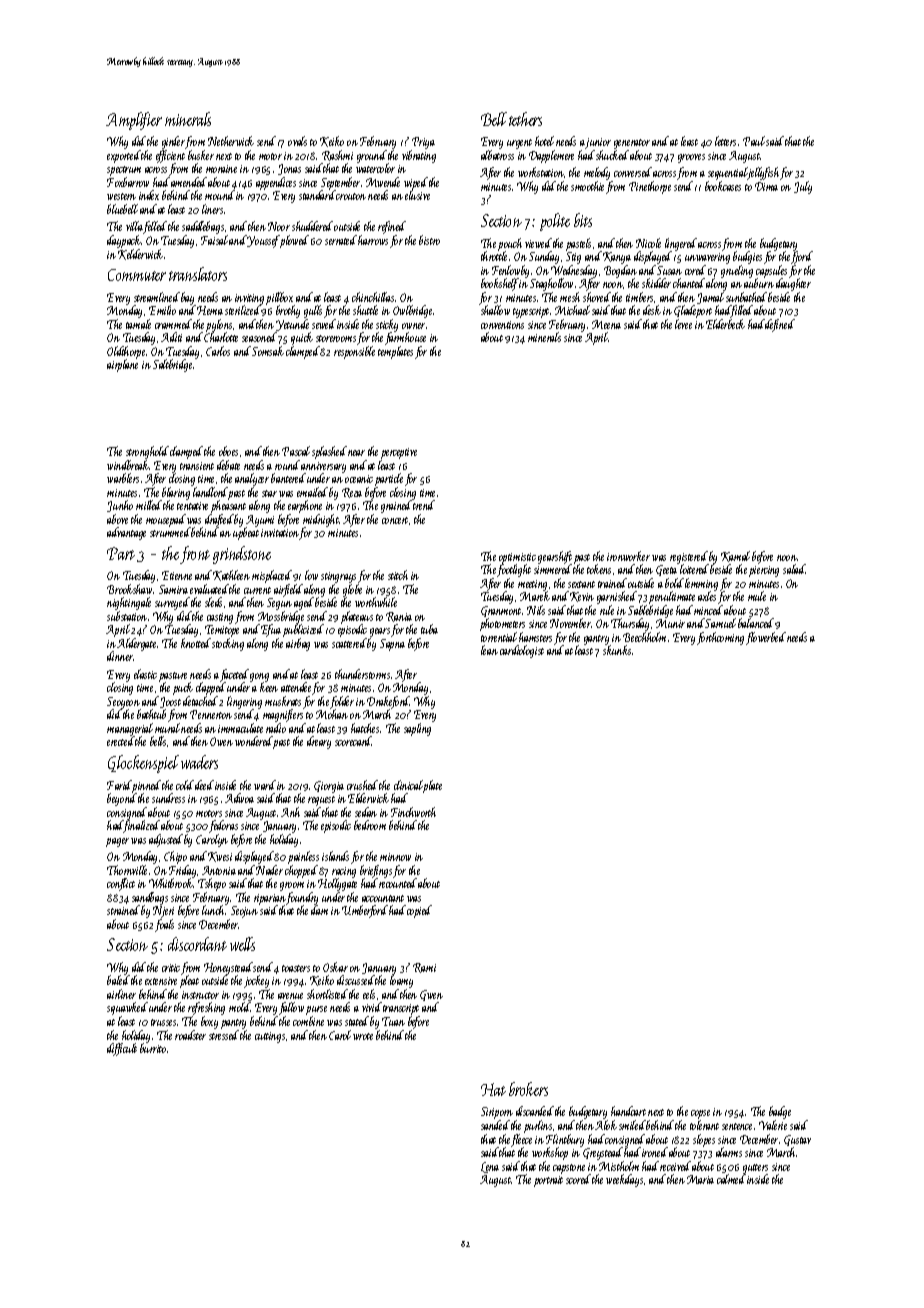 This image has width=924, height=1308. I want to click on analyzer, so click(252, 479).
